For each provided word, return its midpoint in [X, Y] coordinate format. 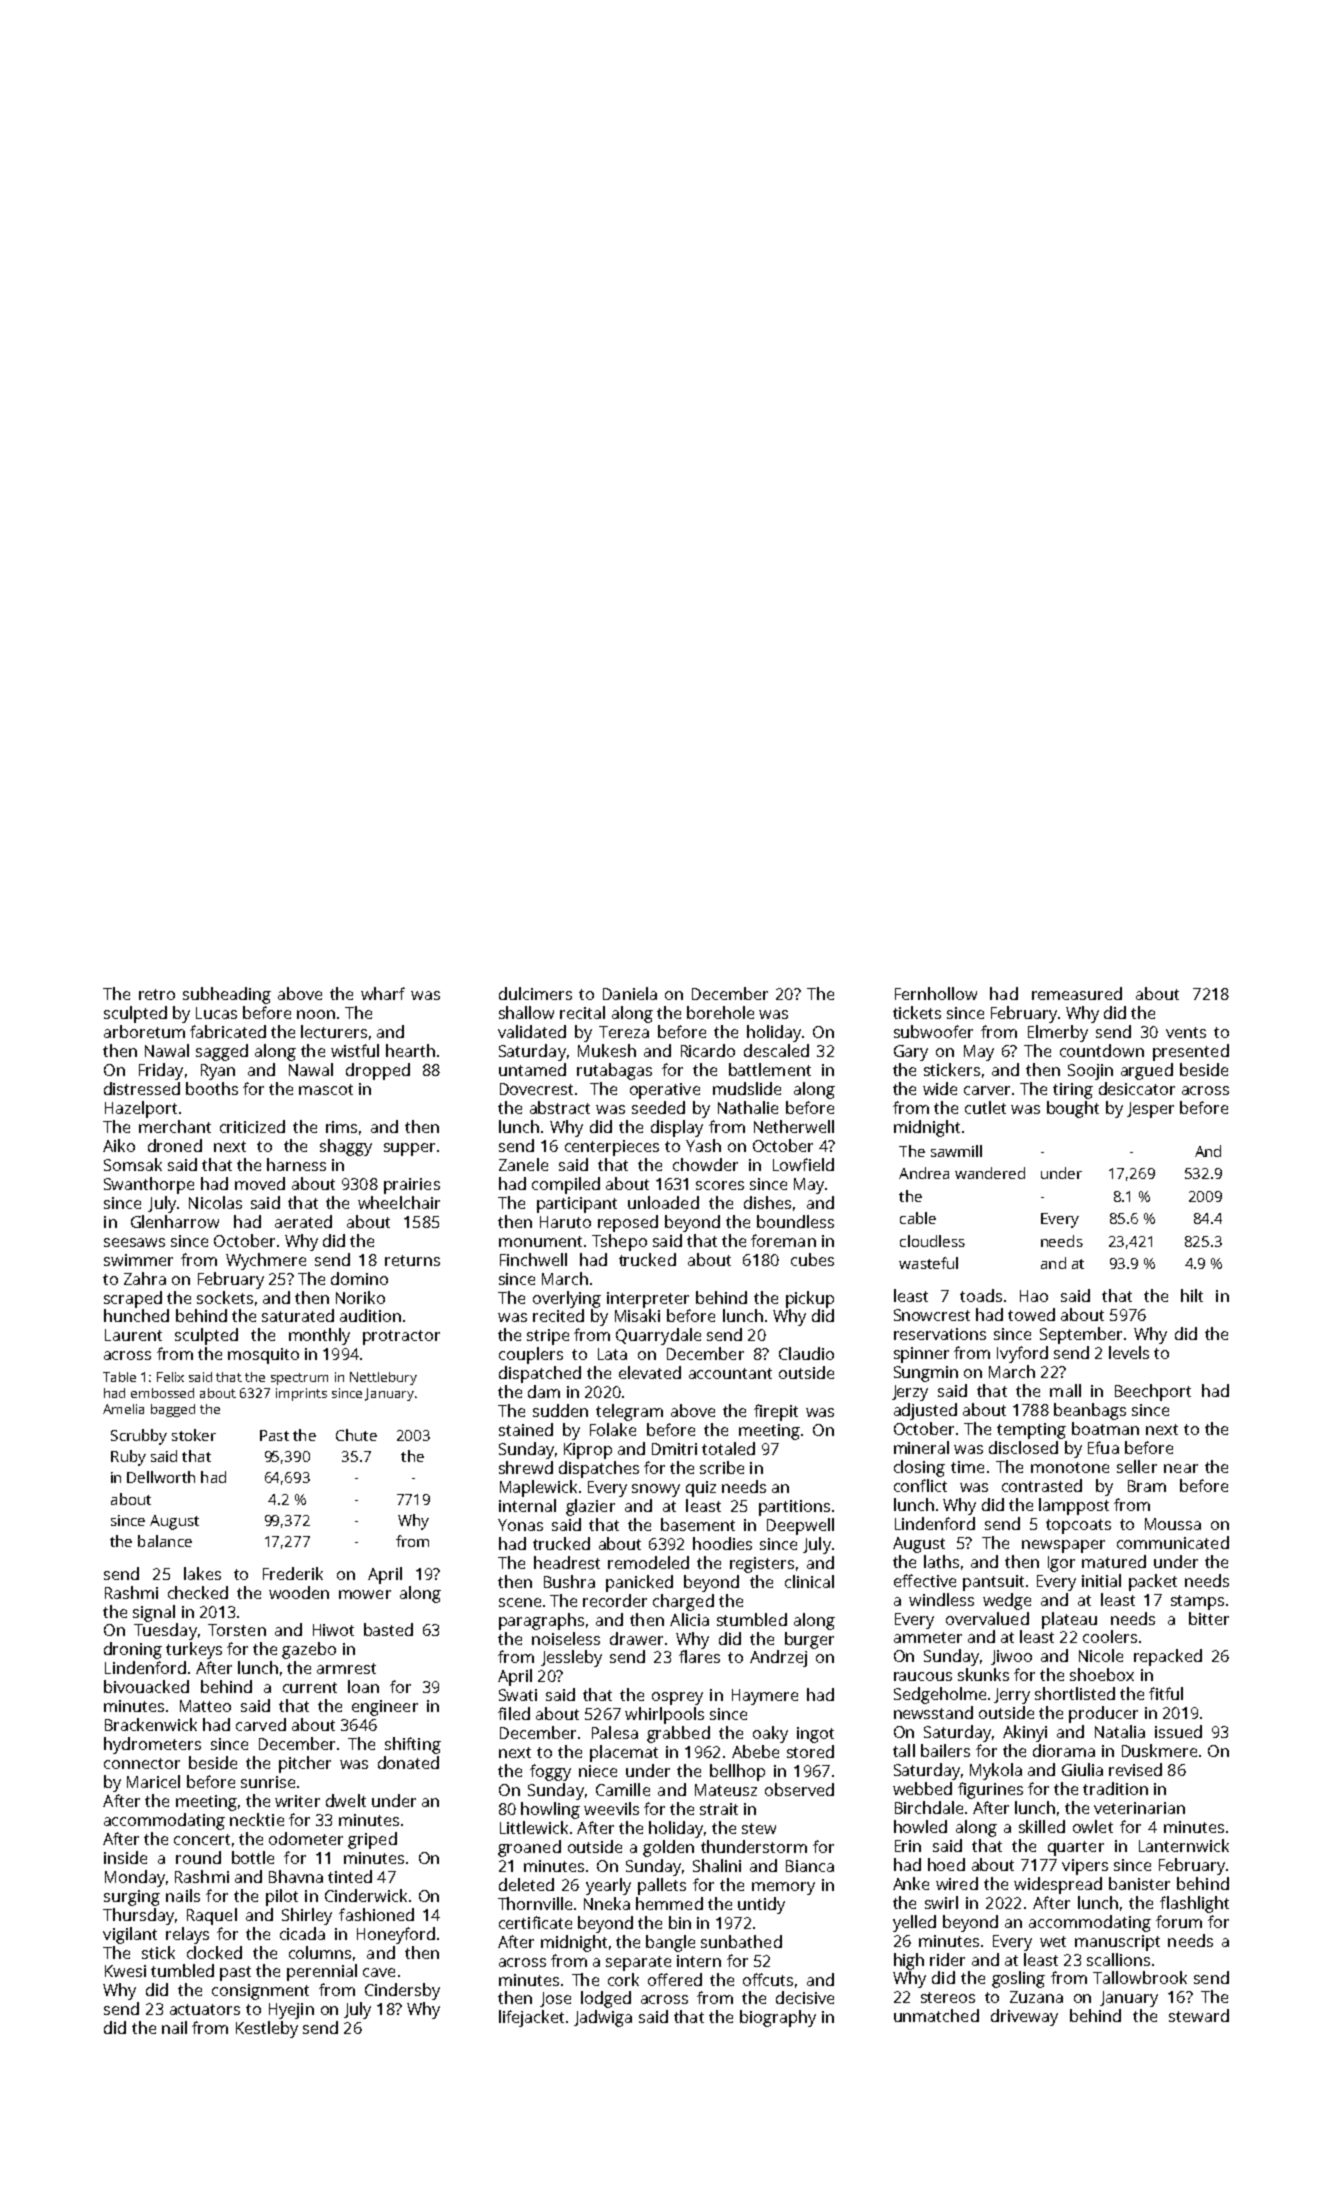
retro [157, 994]
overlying [567, 1299]
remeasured [1077, 993]
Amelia [123, 1409]
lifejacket [531, 2018]
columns [320, 1952]
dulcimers [535, 993]
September [1081, 1335]
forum [1179, 1921]
